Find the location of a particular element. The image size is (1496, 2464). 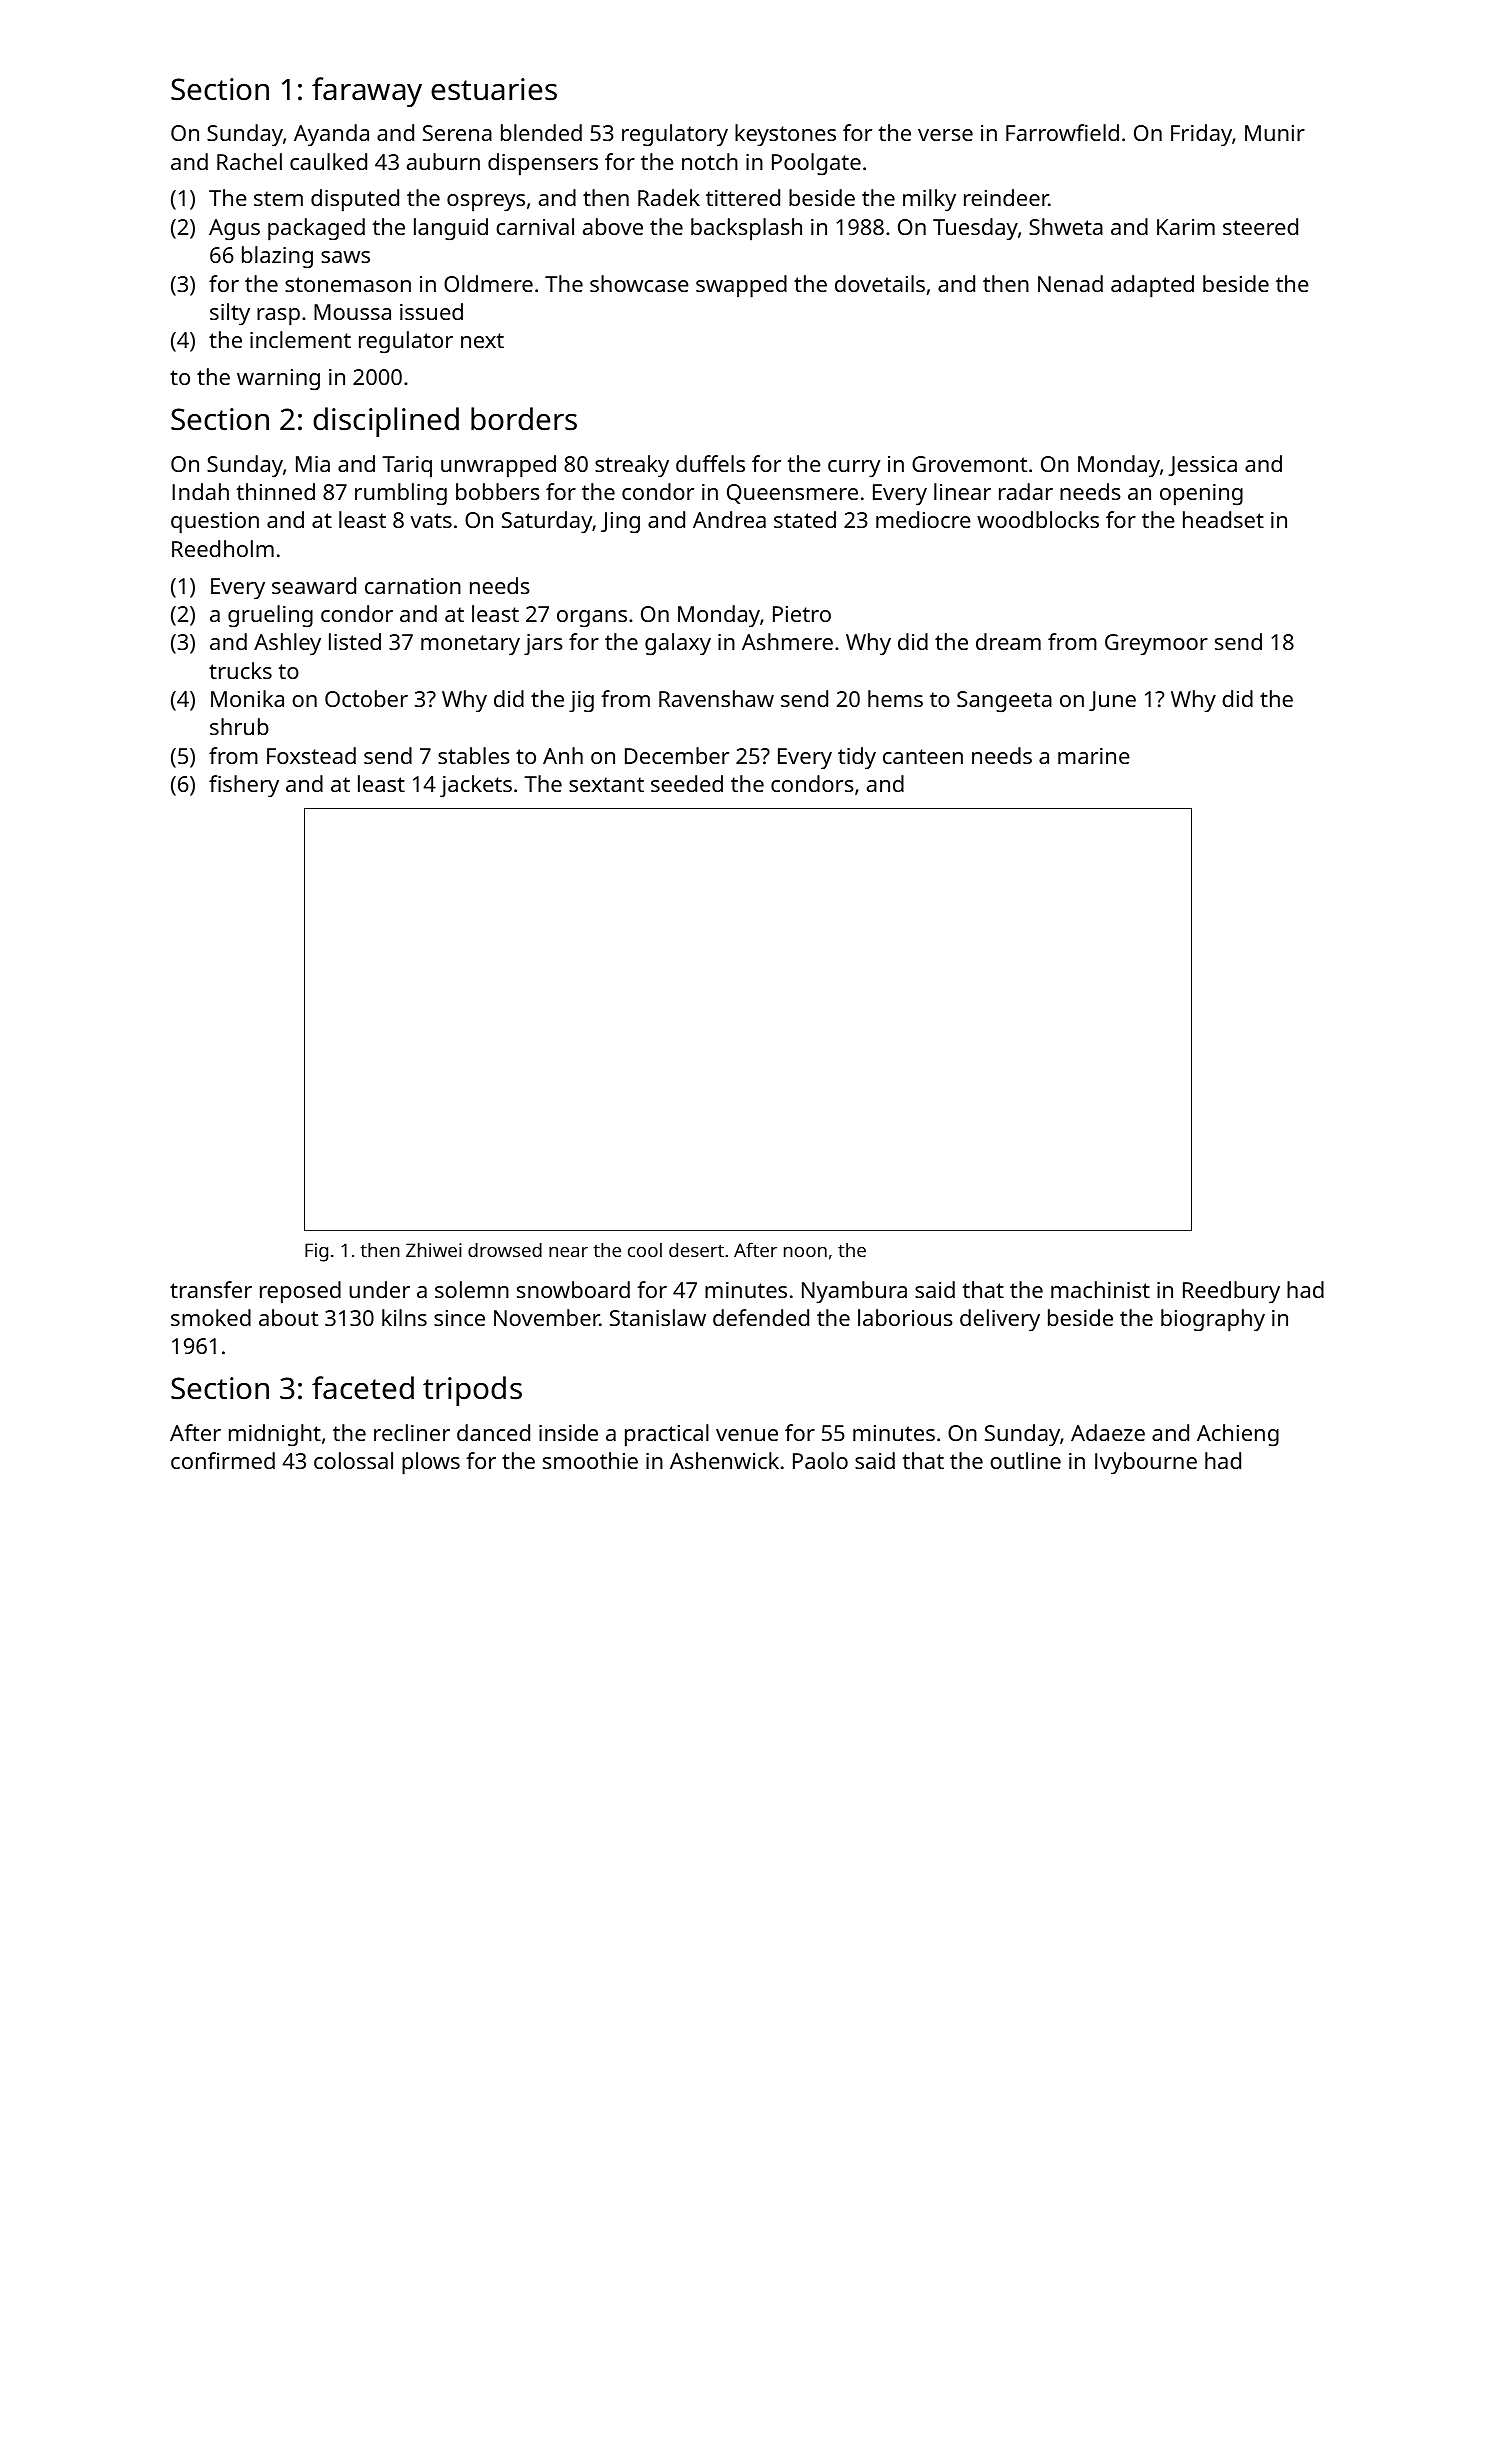

vats is located at coordinates (431, 520).
